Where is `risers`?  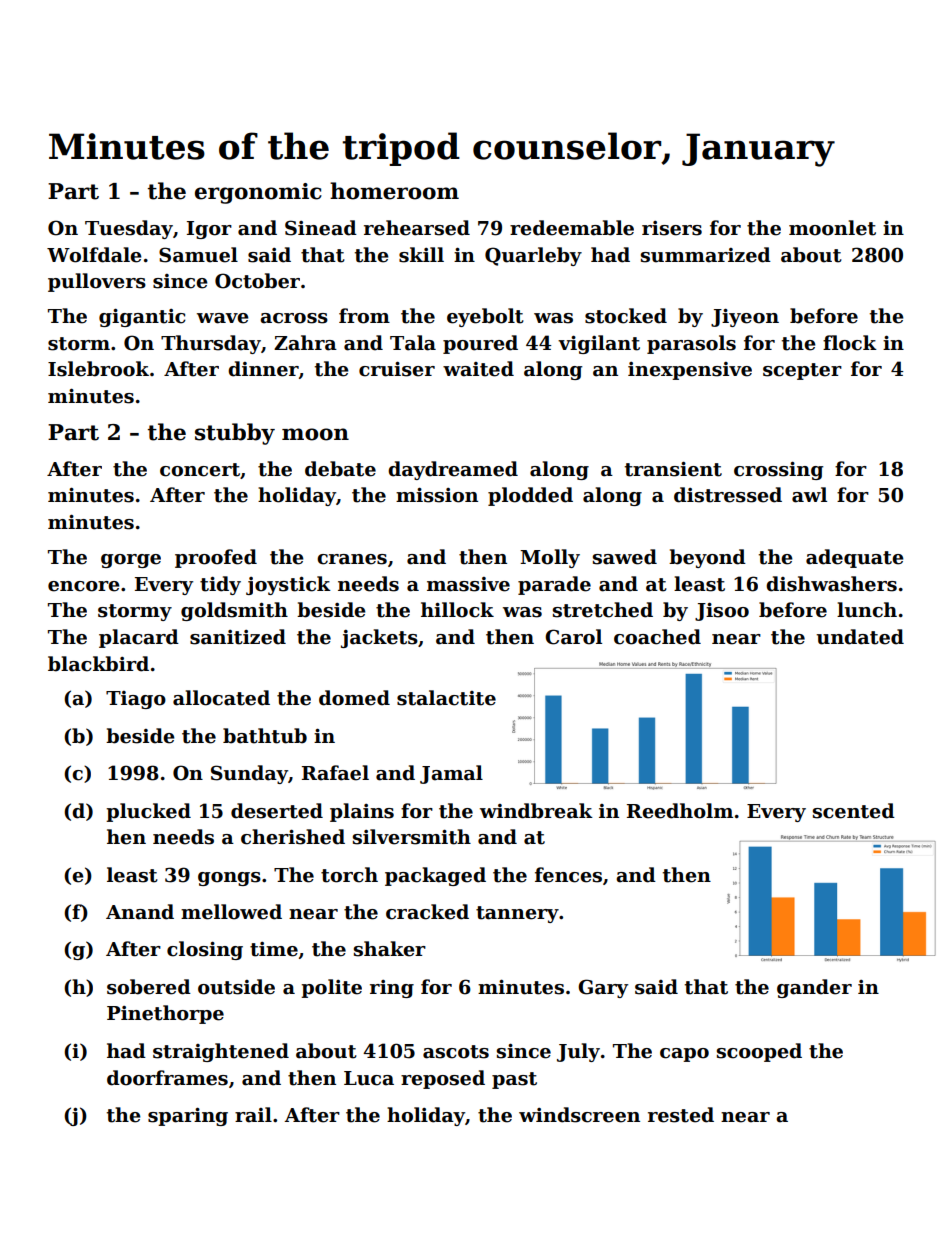
risers is located at coordinates (672, 228).
